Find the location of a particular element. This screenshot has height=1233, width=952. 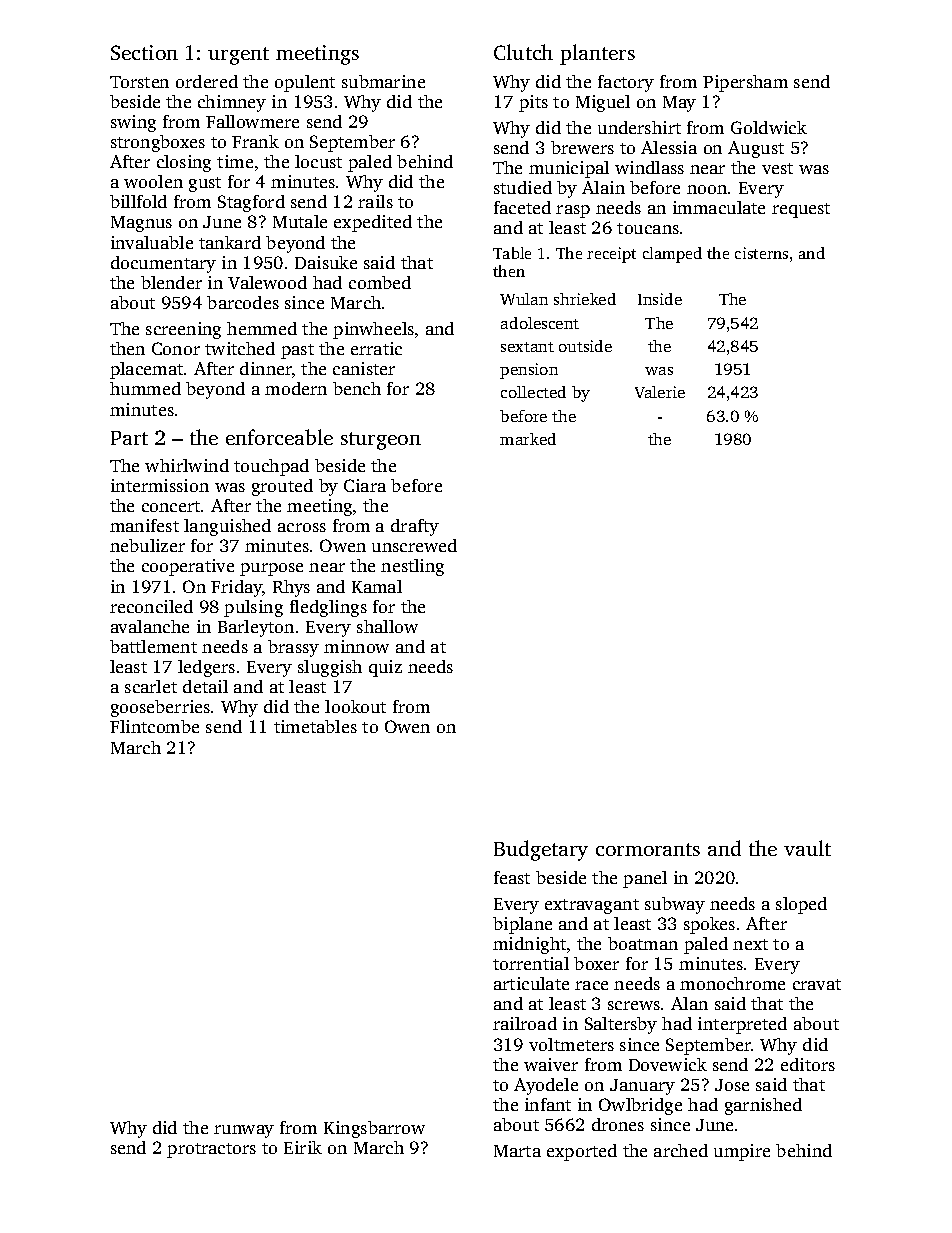

exported is located at coordinates (582, 1152).
